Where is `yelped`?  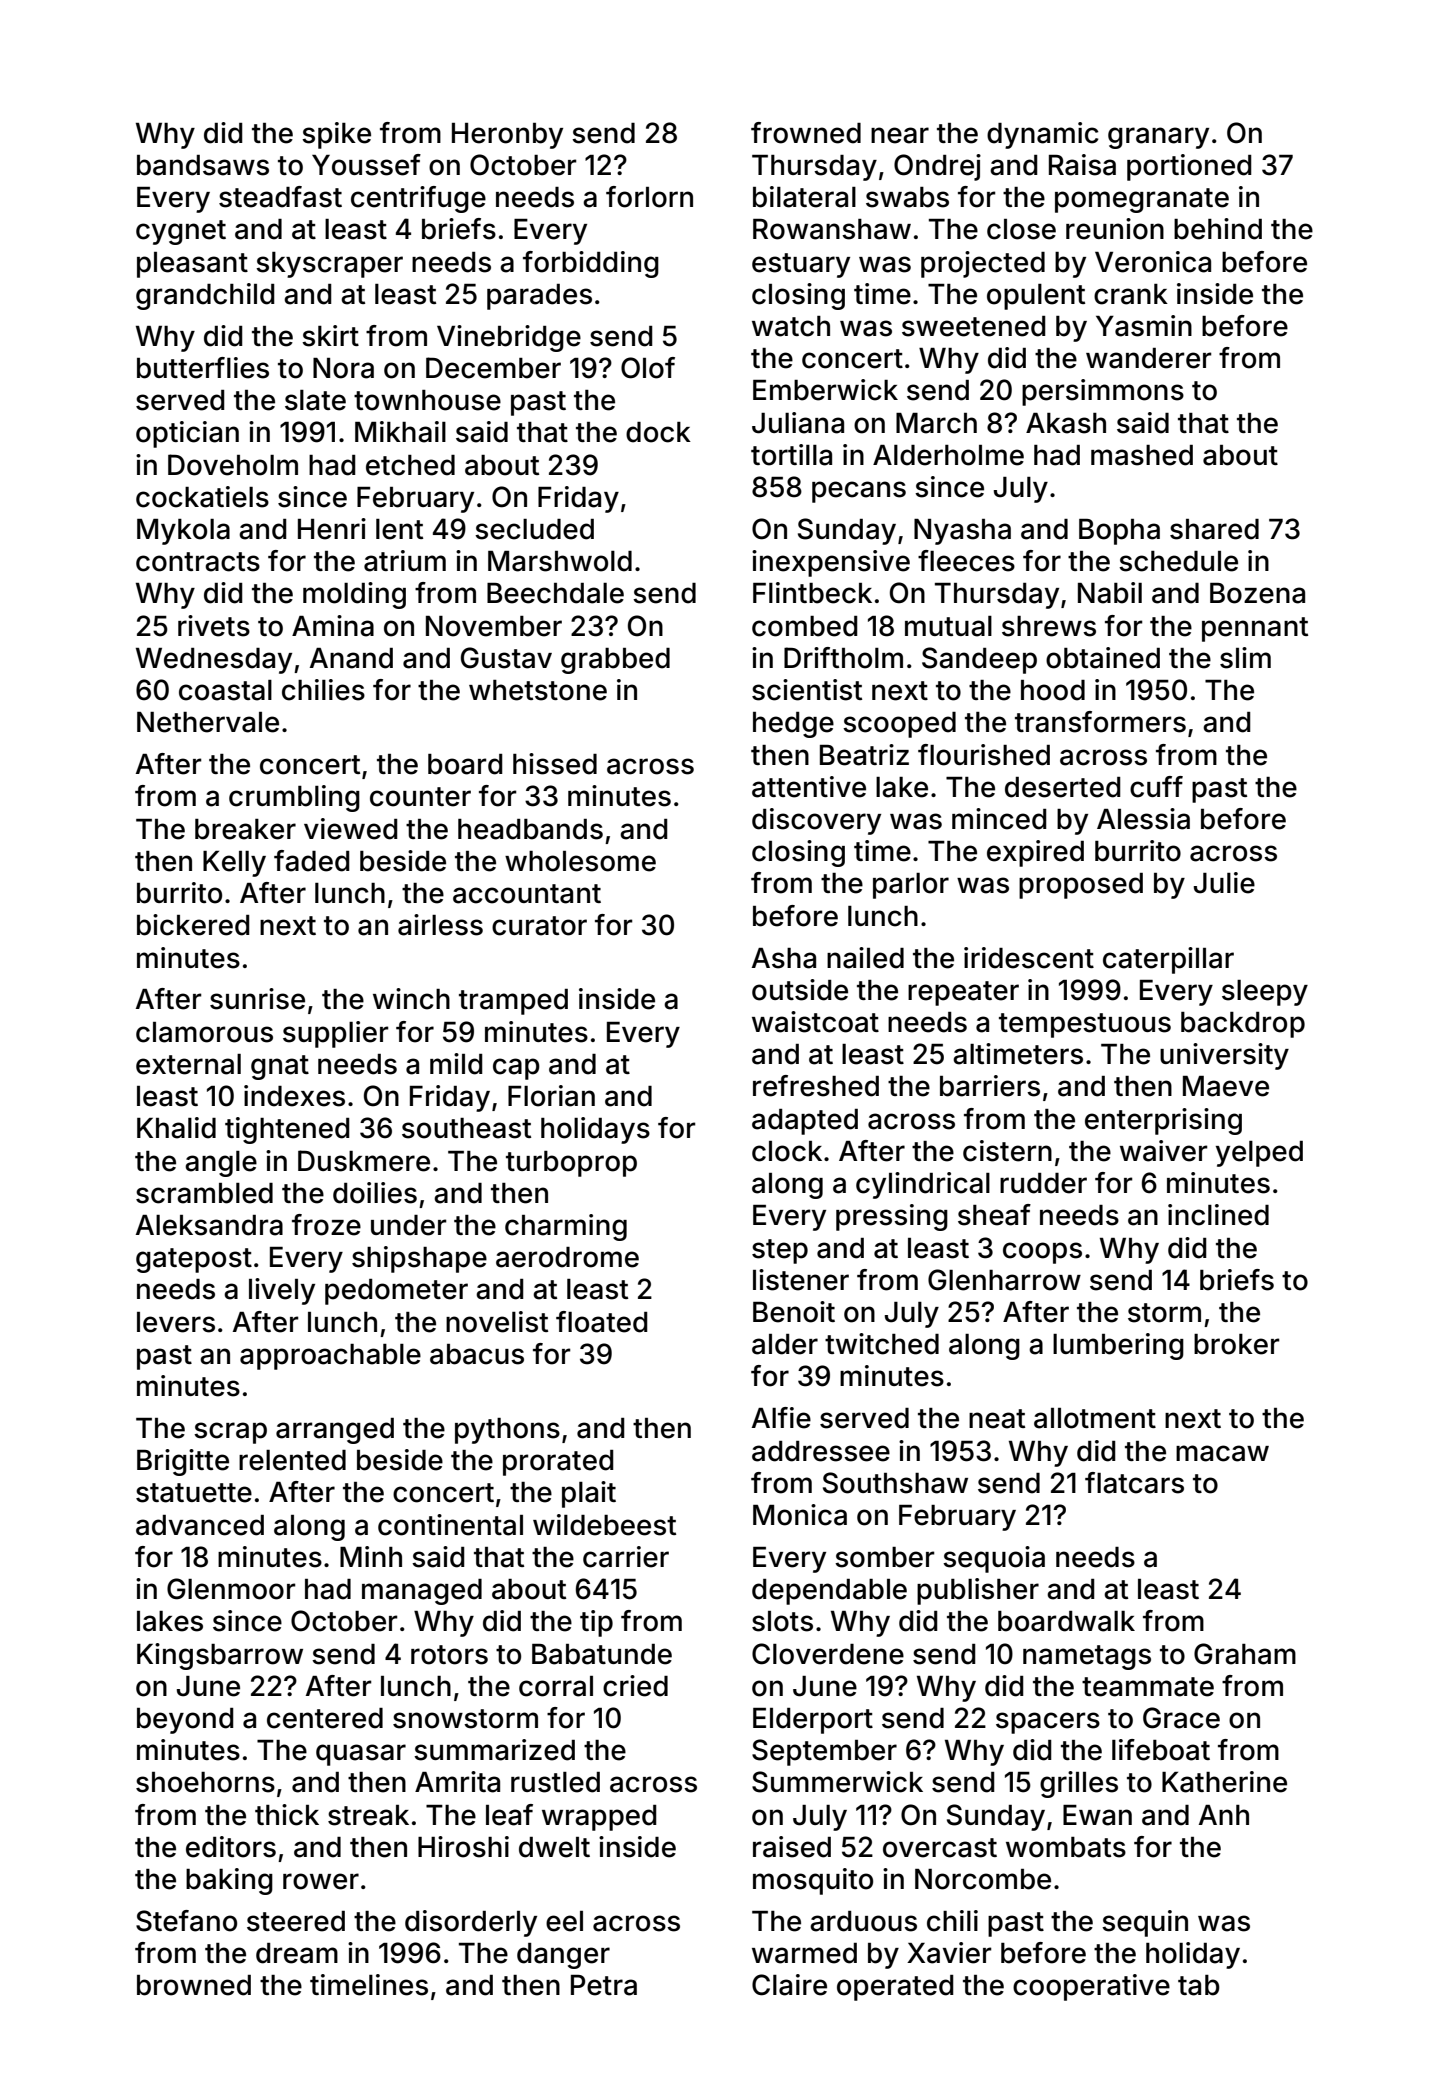
yelped is located at coordinates (1259, 1154).
